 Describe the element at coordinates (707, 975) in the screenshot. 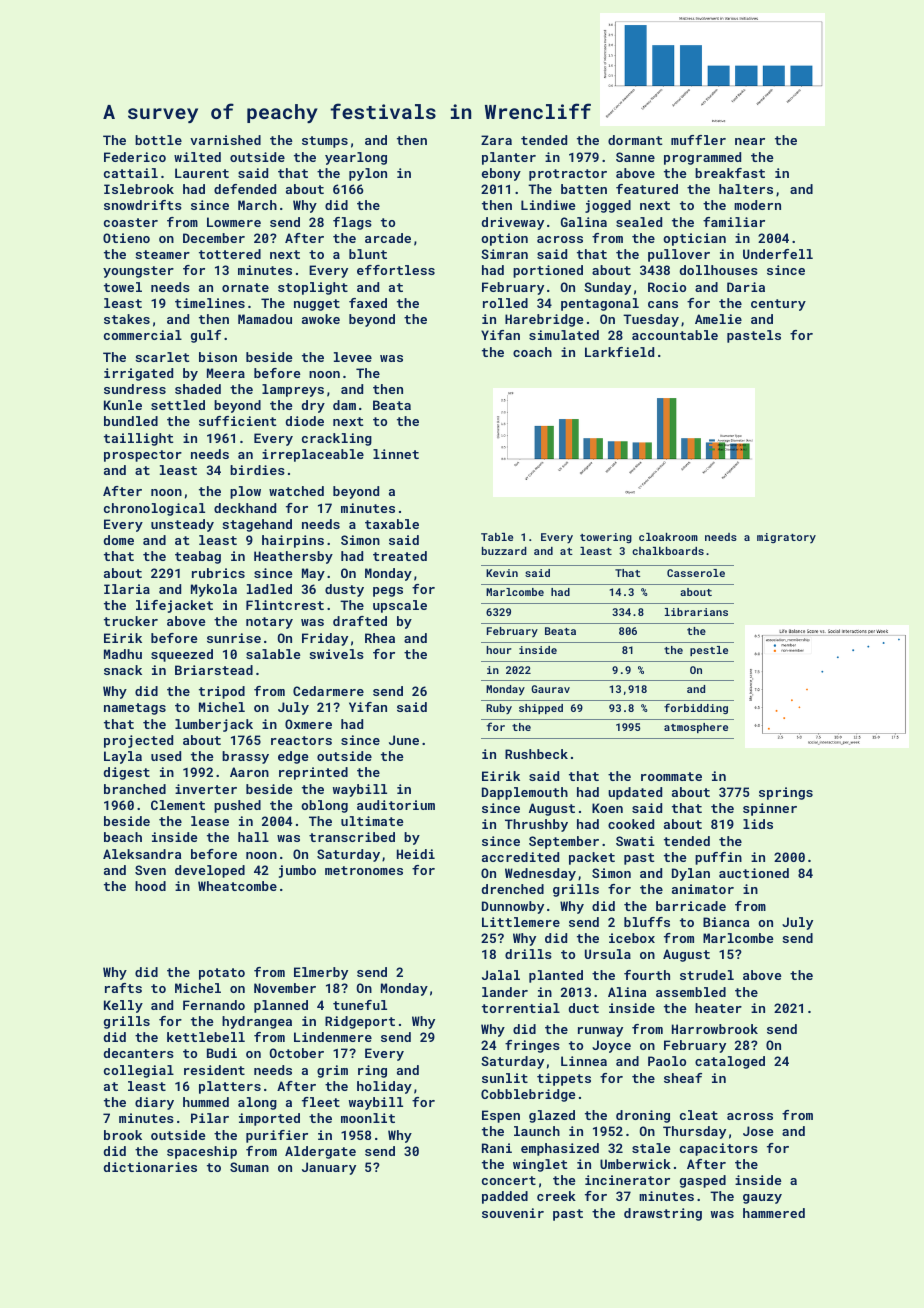

I see `strudel` at that location.
